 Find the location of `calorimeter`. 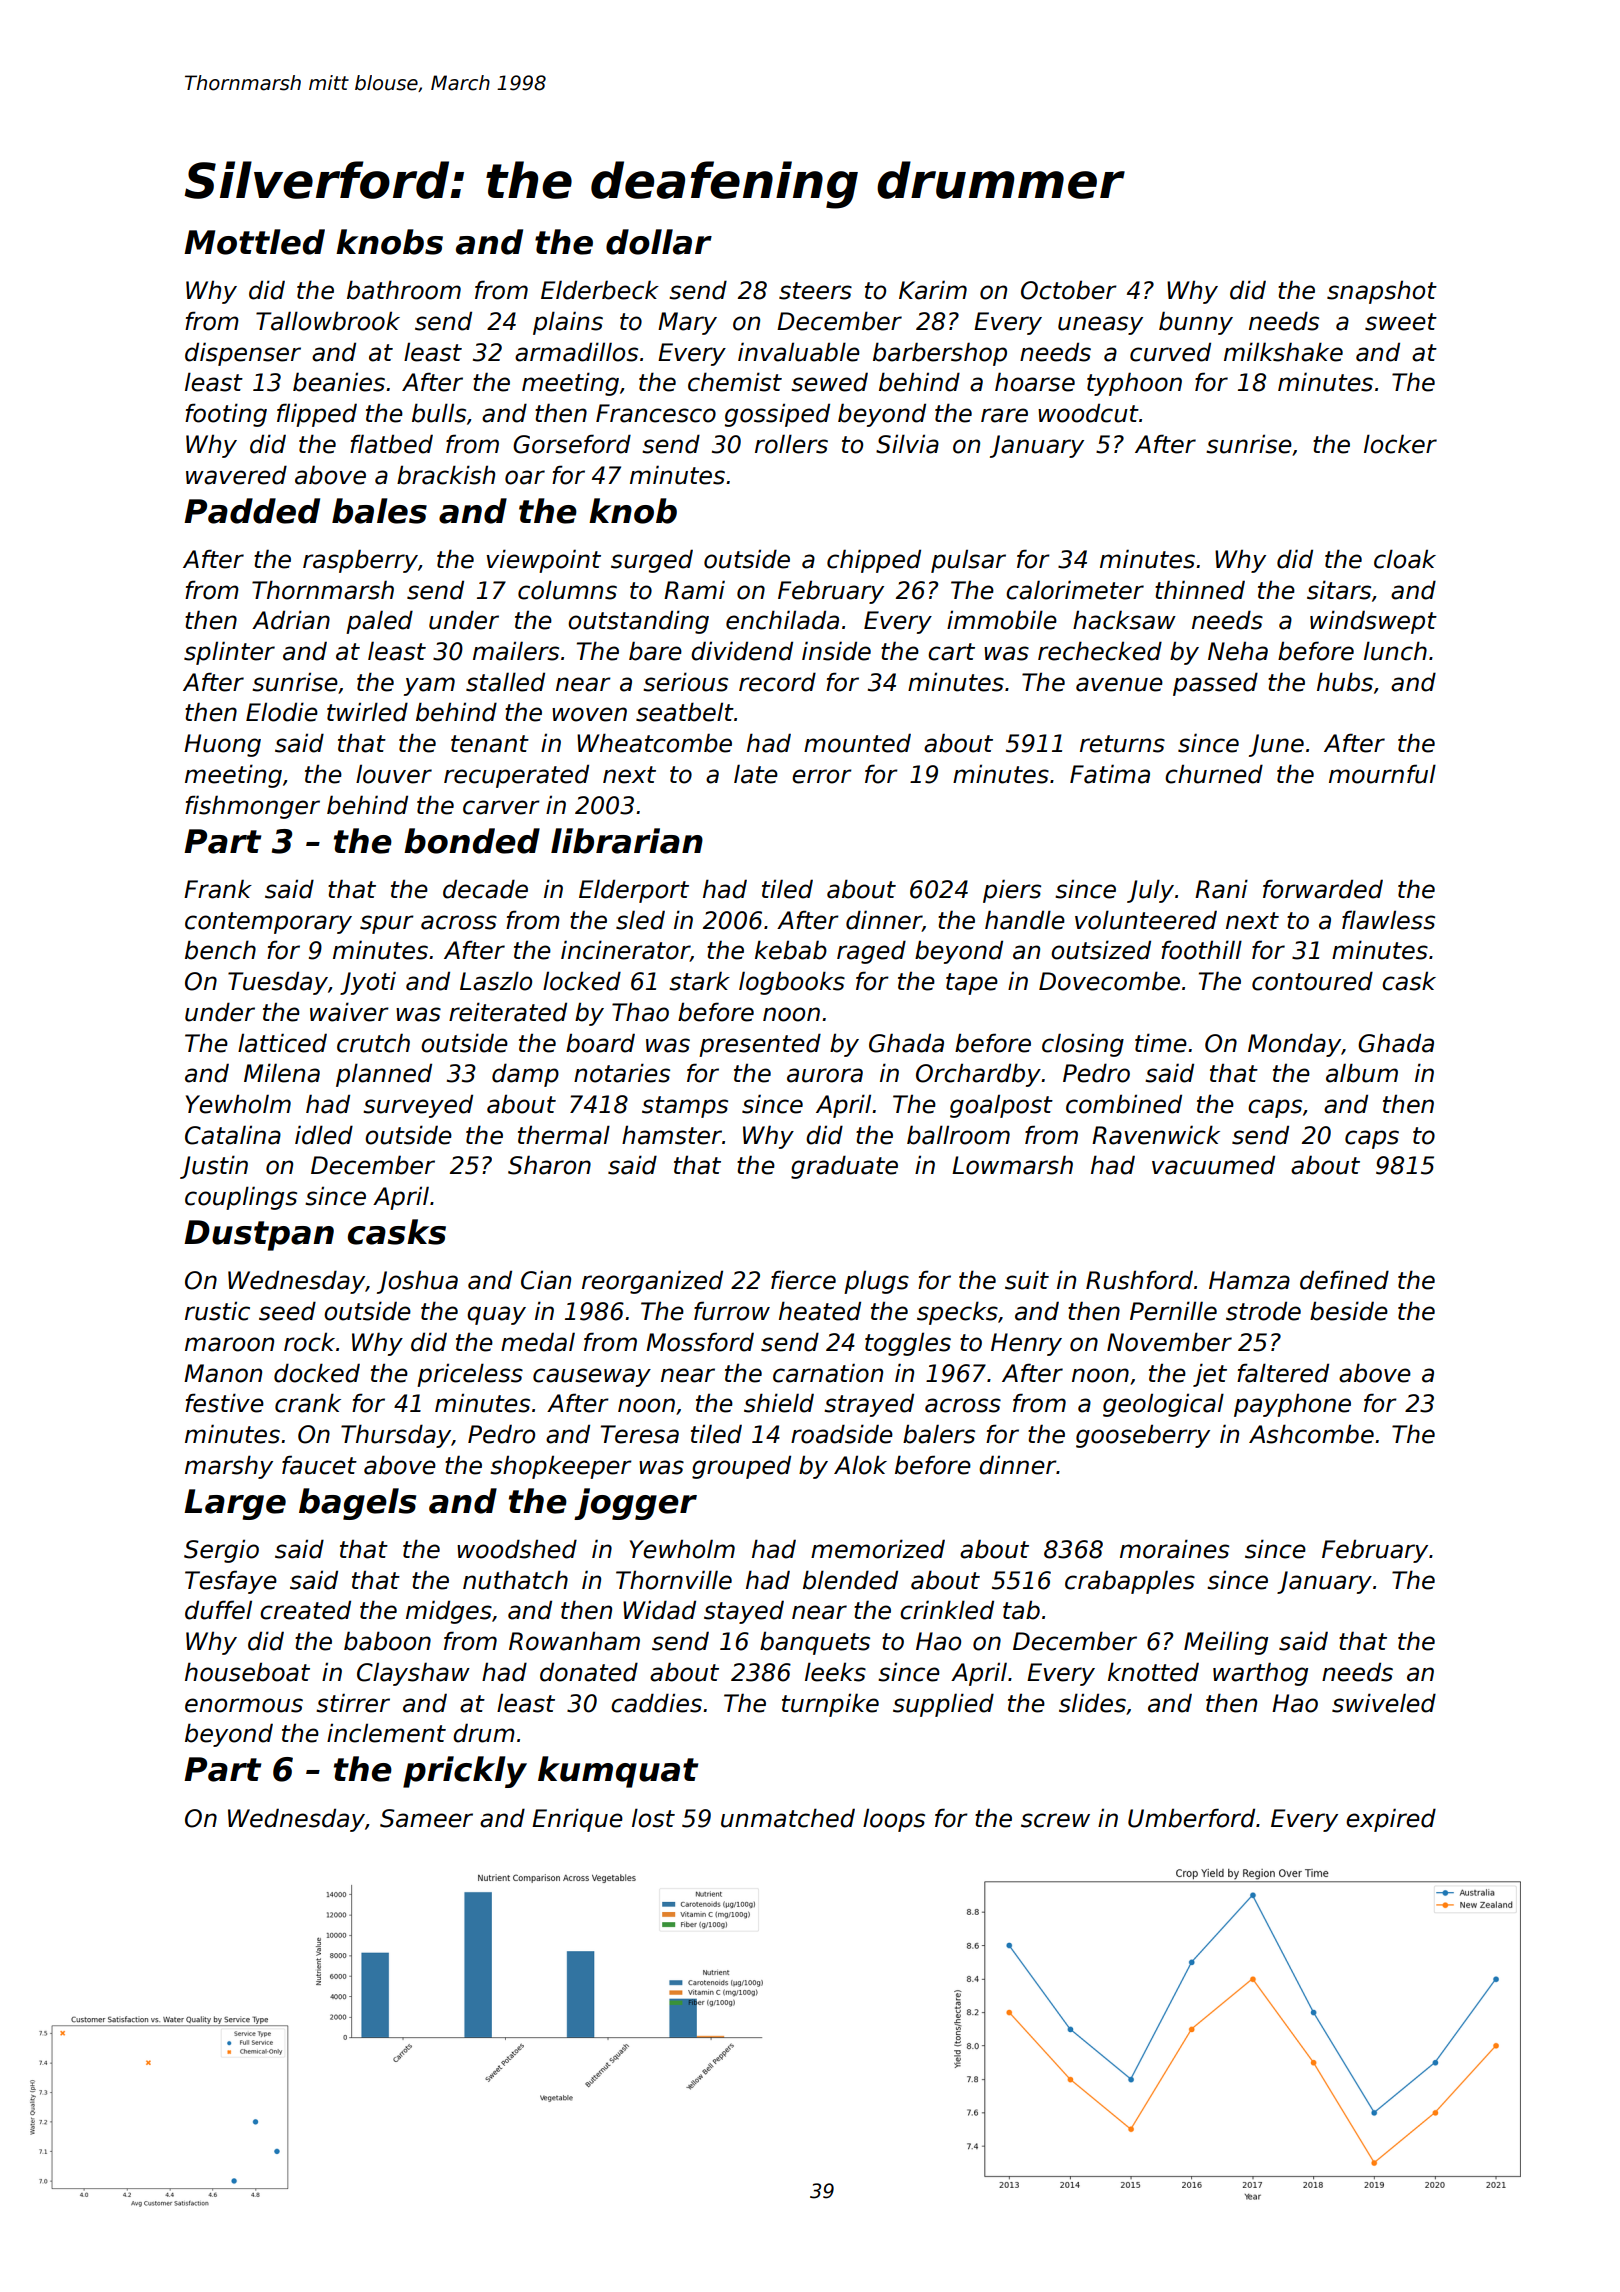

calorimeter is located at coordinates (1075, 590).
